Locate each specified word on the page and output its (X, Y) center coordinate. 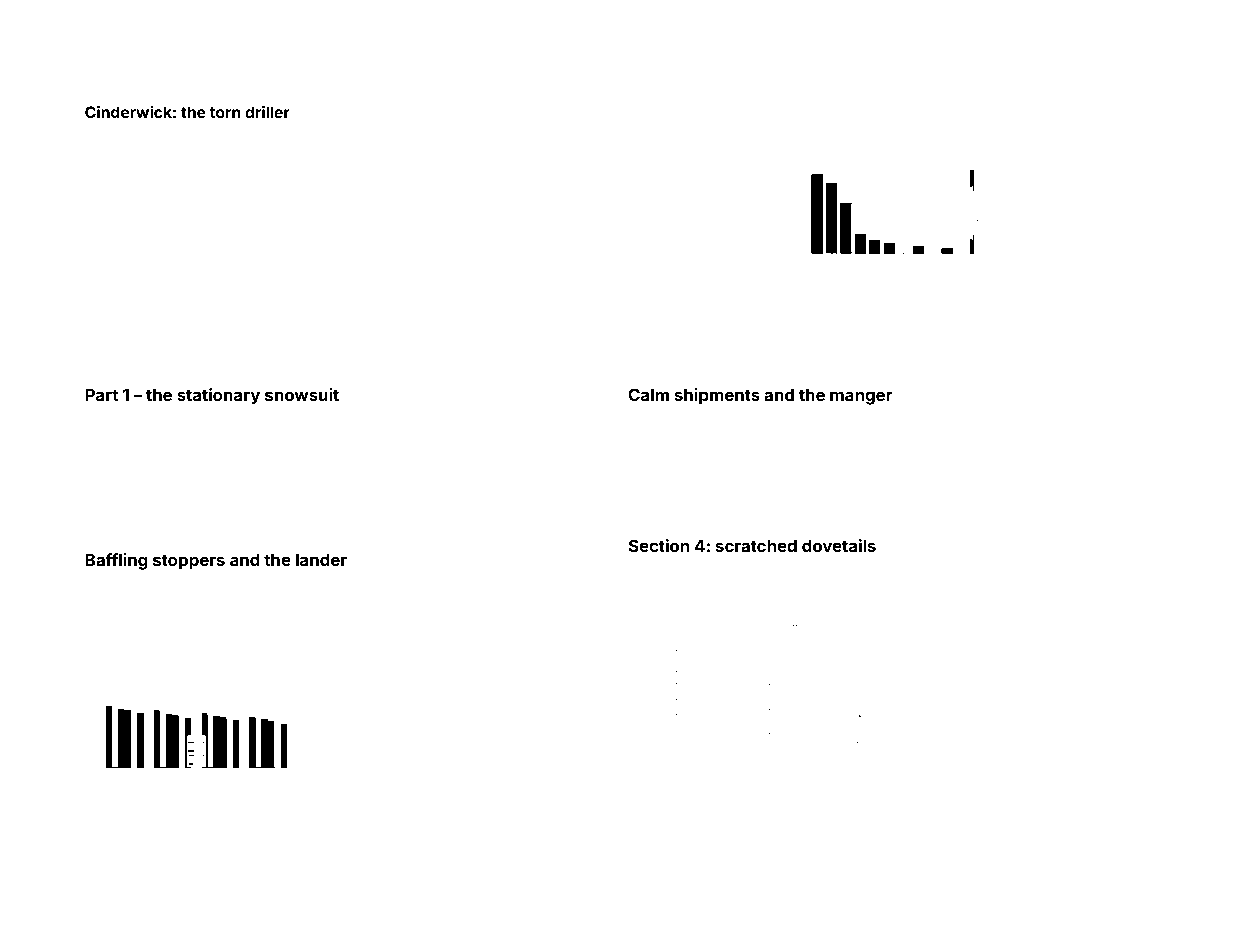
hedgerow (209, 821)
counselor (1099, 835)
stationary (218, 396)
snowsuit (302, 394)
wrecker (733, 835)
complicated (1001, 488)
